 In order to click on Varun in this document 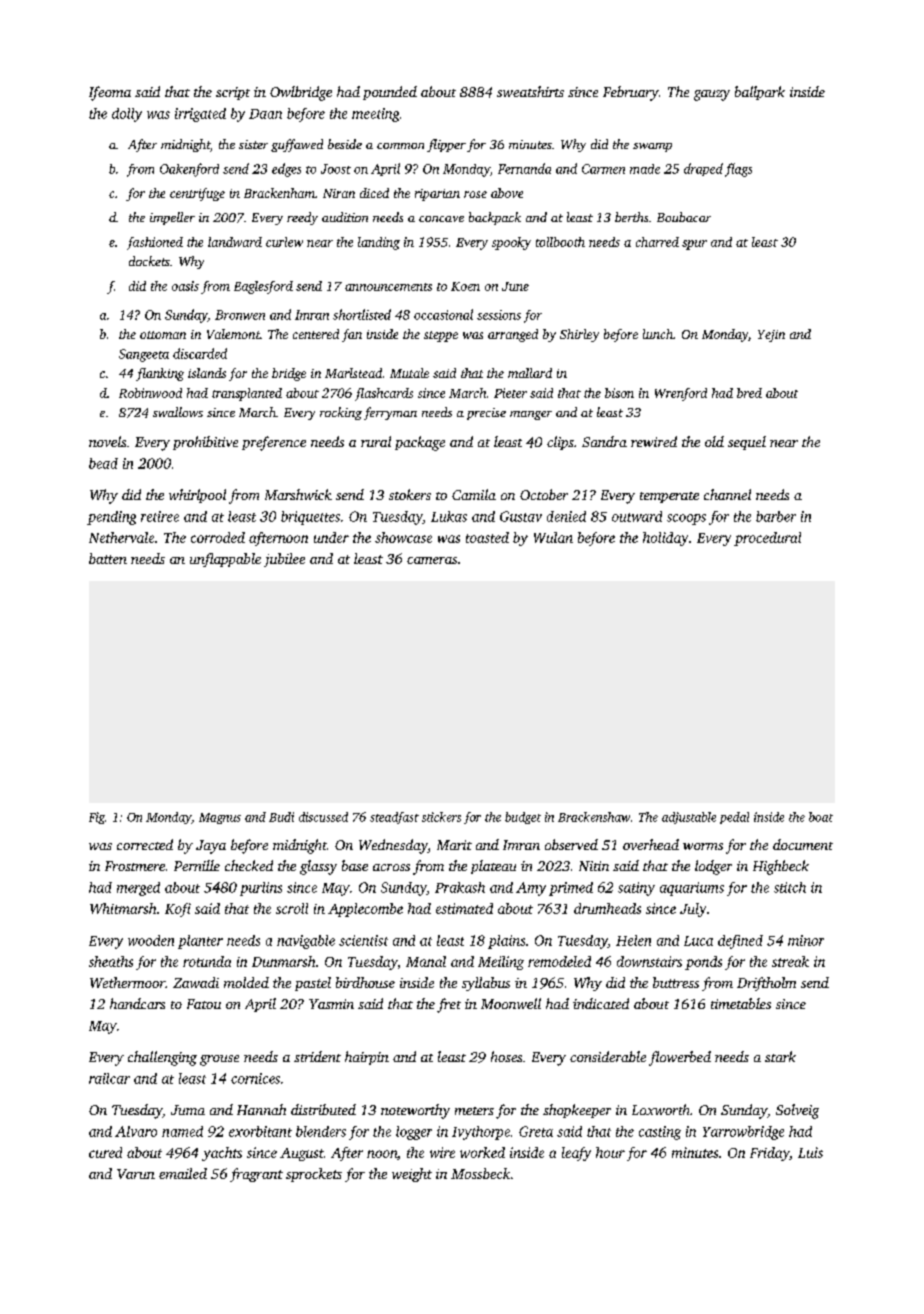, I will do `click(136, 1174)`.
